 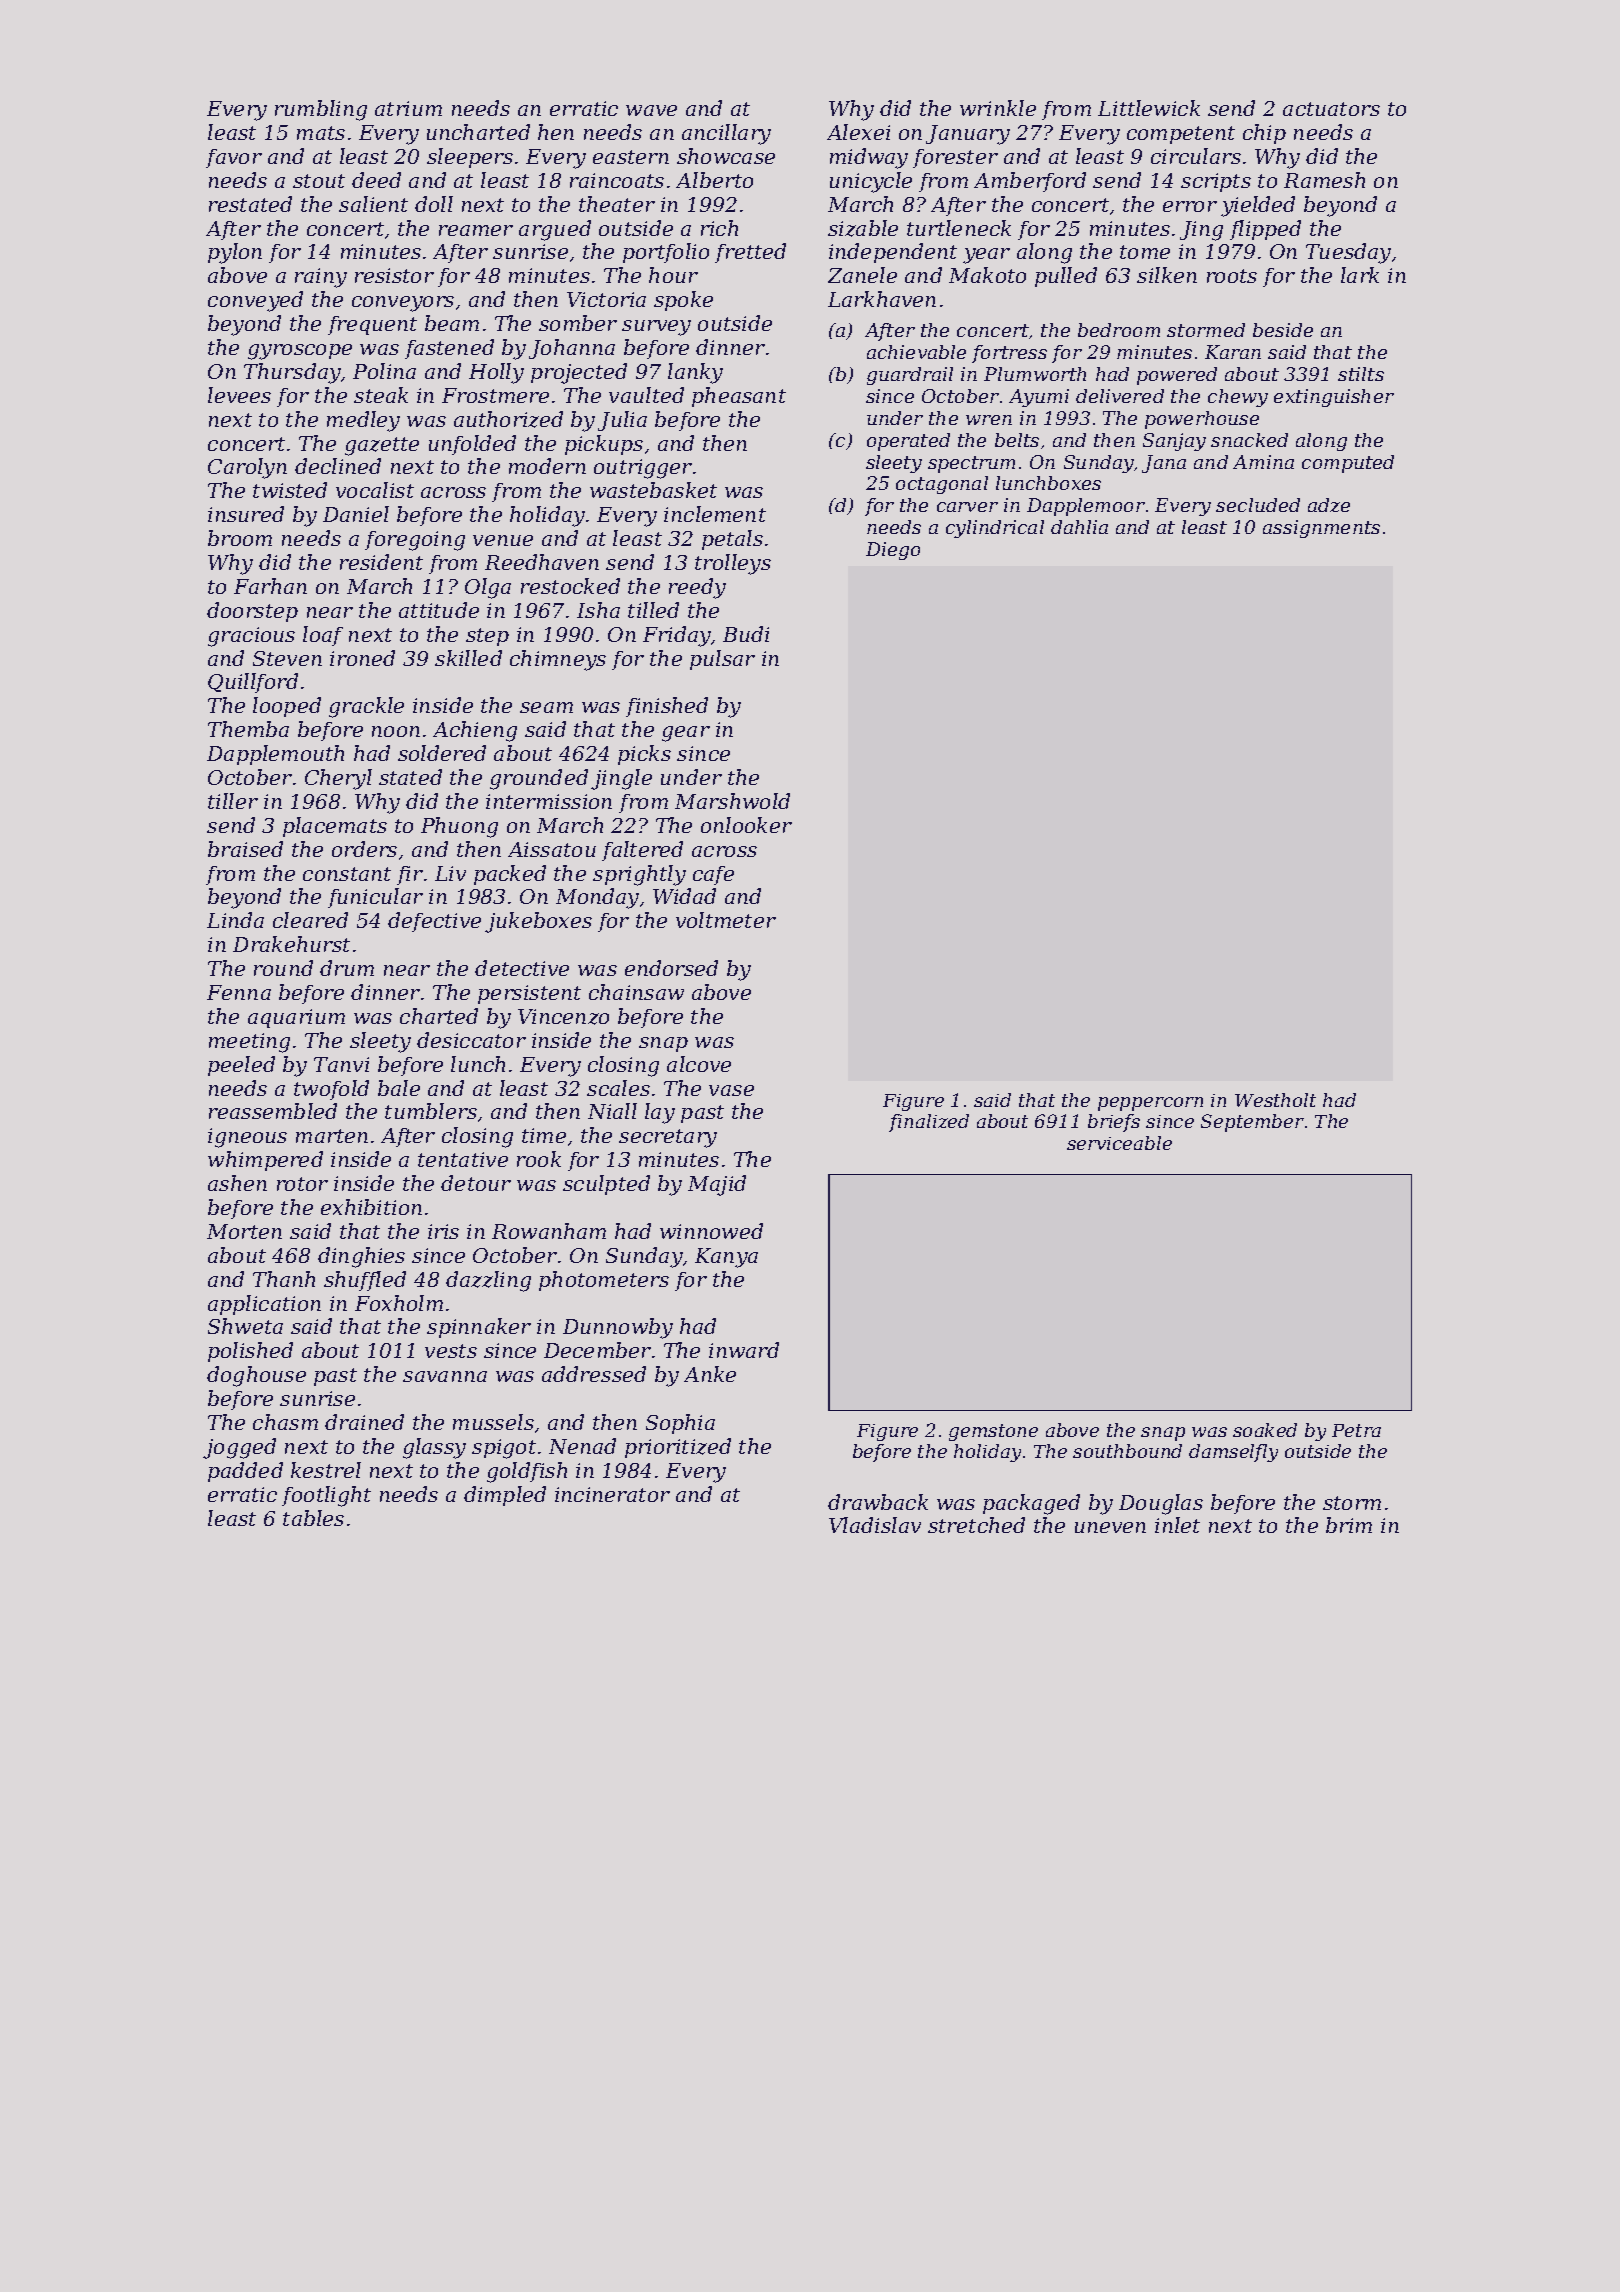 What do you see at coordinates (1361, 374) in the screenshot?
I see `stilts` at bounding box center [1361, 374].
